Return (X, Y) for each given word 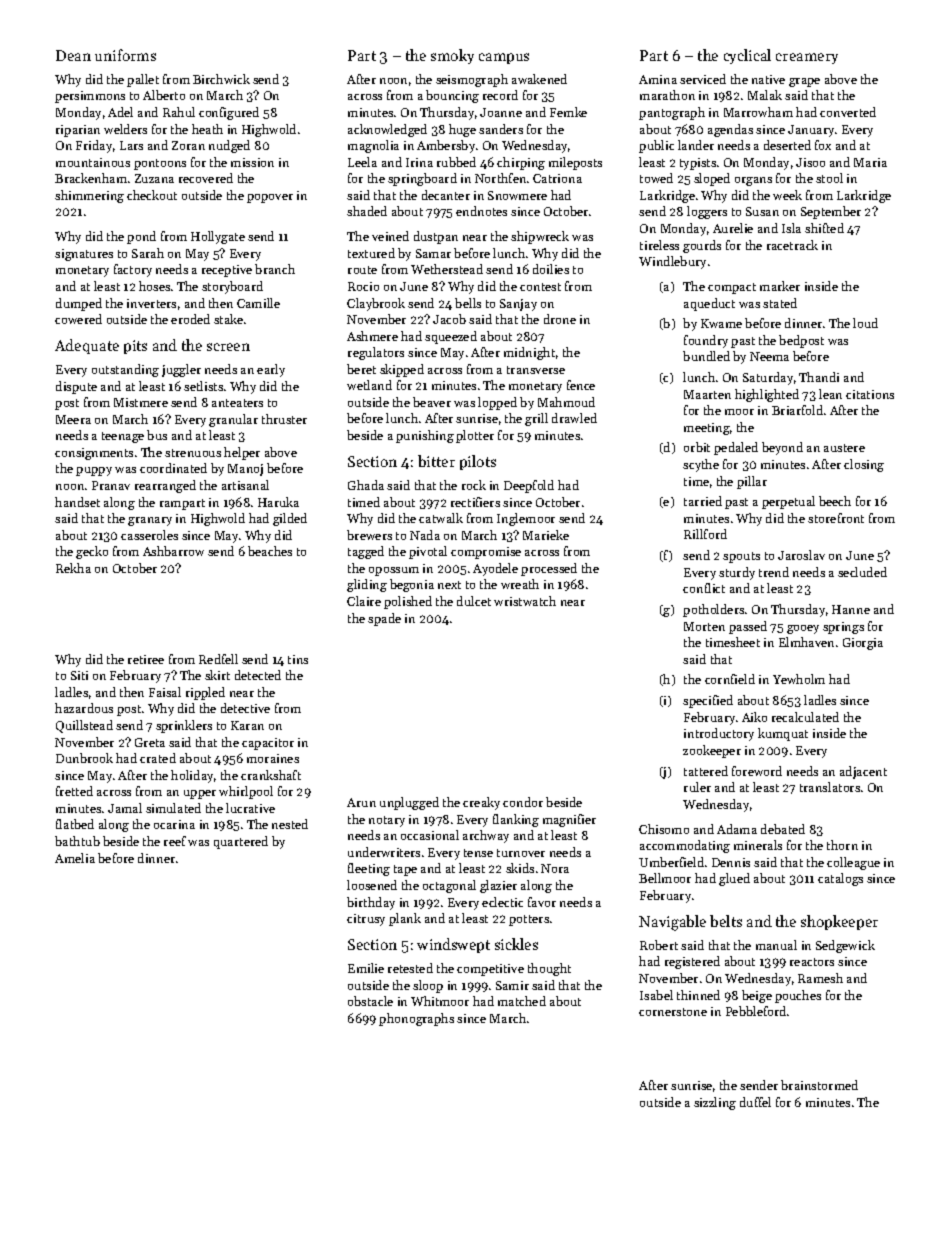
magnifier (569, 820)
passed (748, 627)
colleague (853, 863)
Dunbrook (84, 758)
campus (504, 58)
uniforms (125, 55)
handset (77, 502)
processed (549, 569)
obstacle (370, 1001)
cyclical (747, 56)
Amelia (75, 858)
